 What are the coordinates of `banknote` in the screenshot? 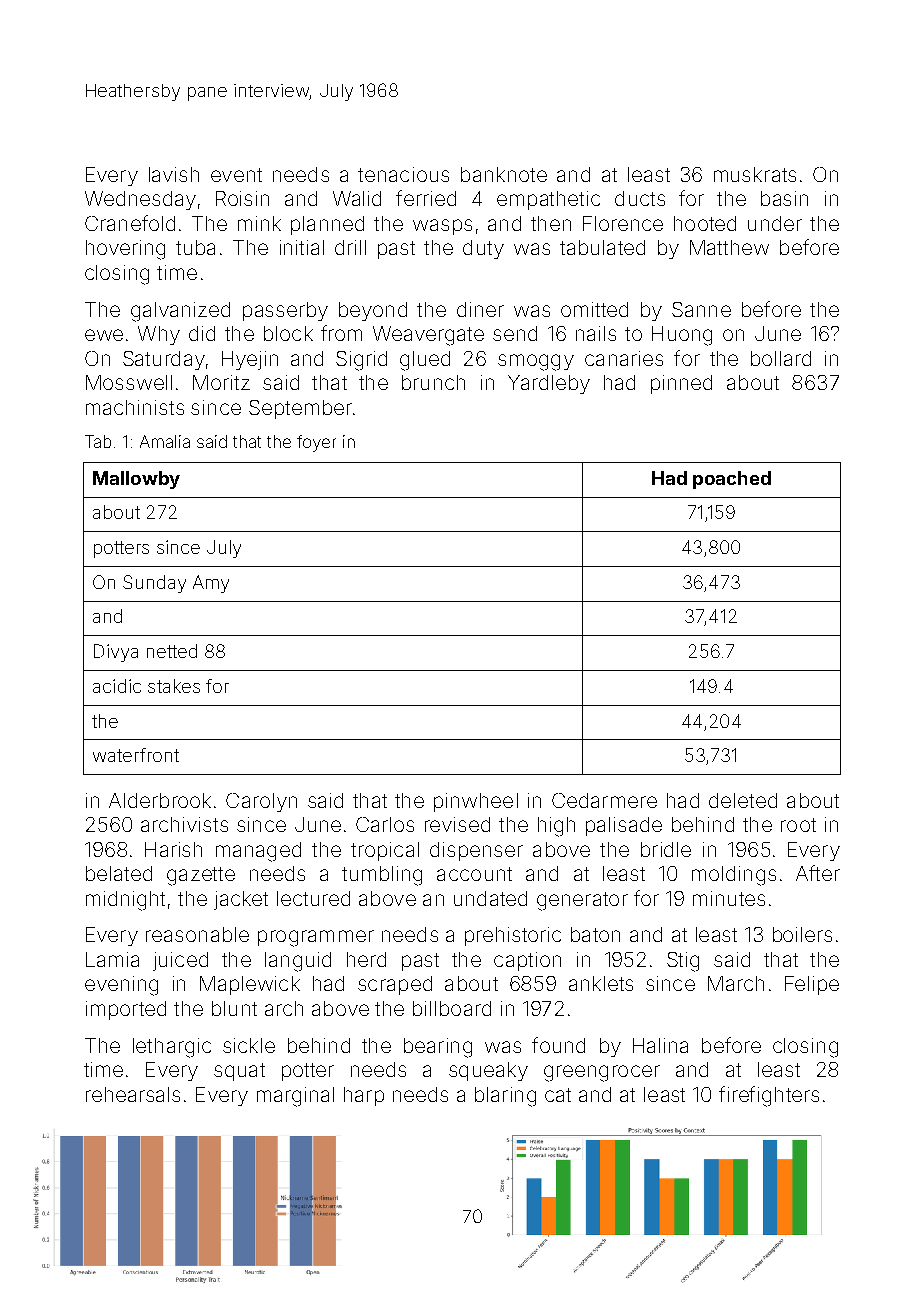 It's located at (504, 174).
